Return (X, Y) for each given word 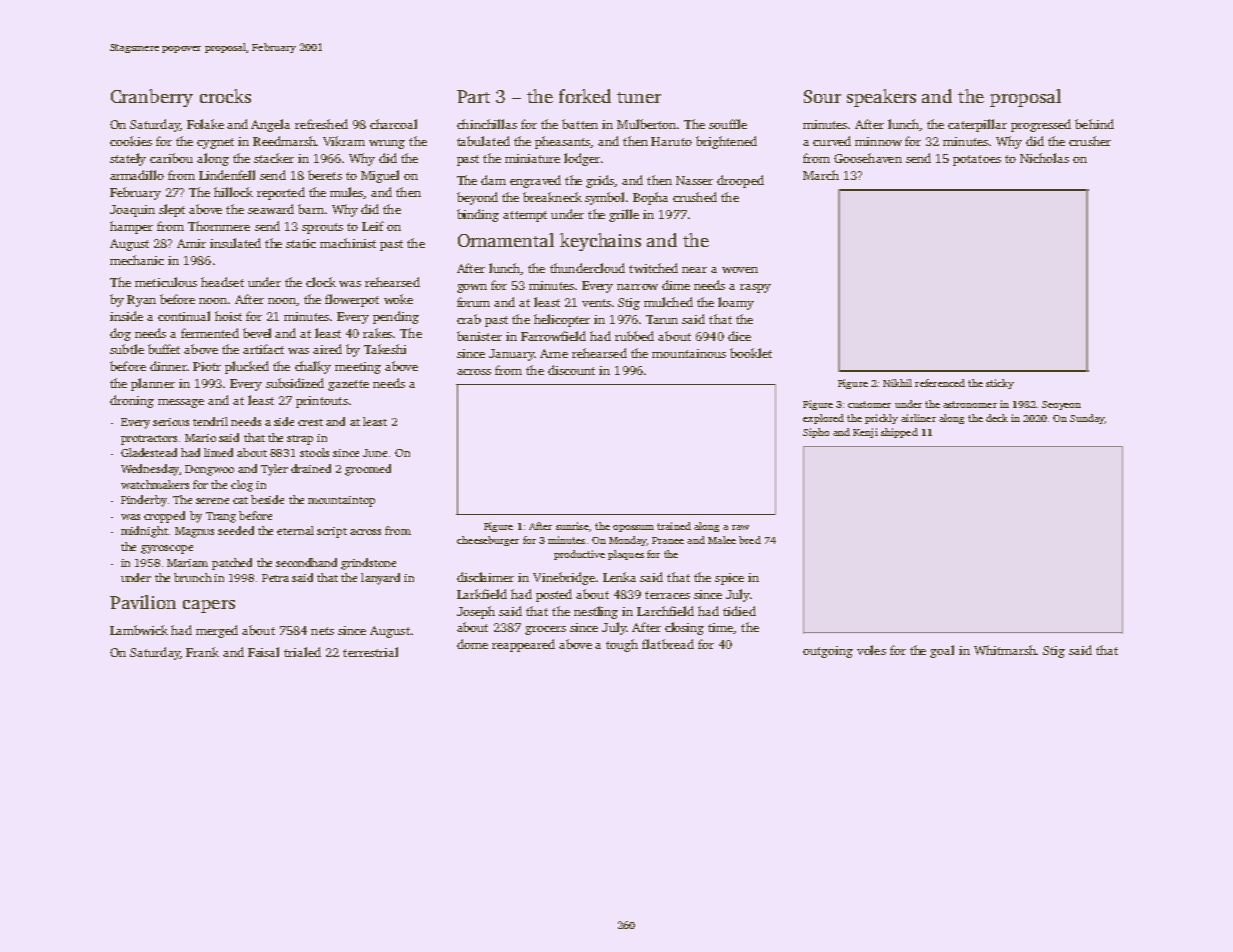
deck (997, 418)
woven (740, 270)
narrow (637, 287)
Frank (202, 652)
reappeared (523, 645)
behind (1094, 124)
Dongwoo (209, 470)
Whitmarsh (1005, 650)
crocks (225, 96)
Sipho (816, 433)
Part (473, 96)
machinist (348, 243)
